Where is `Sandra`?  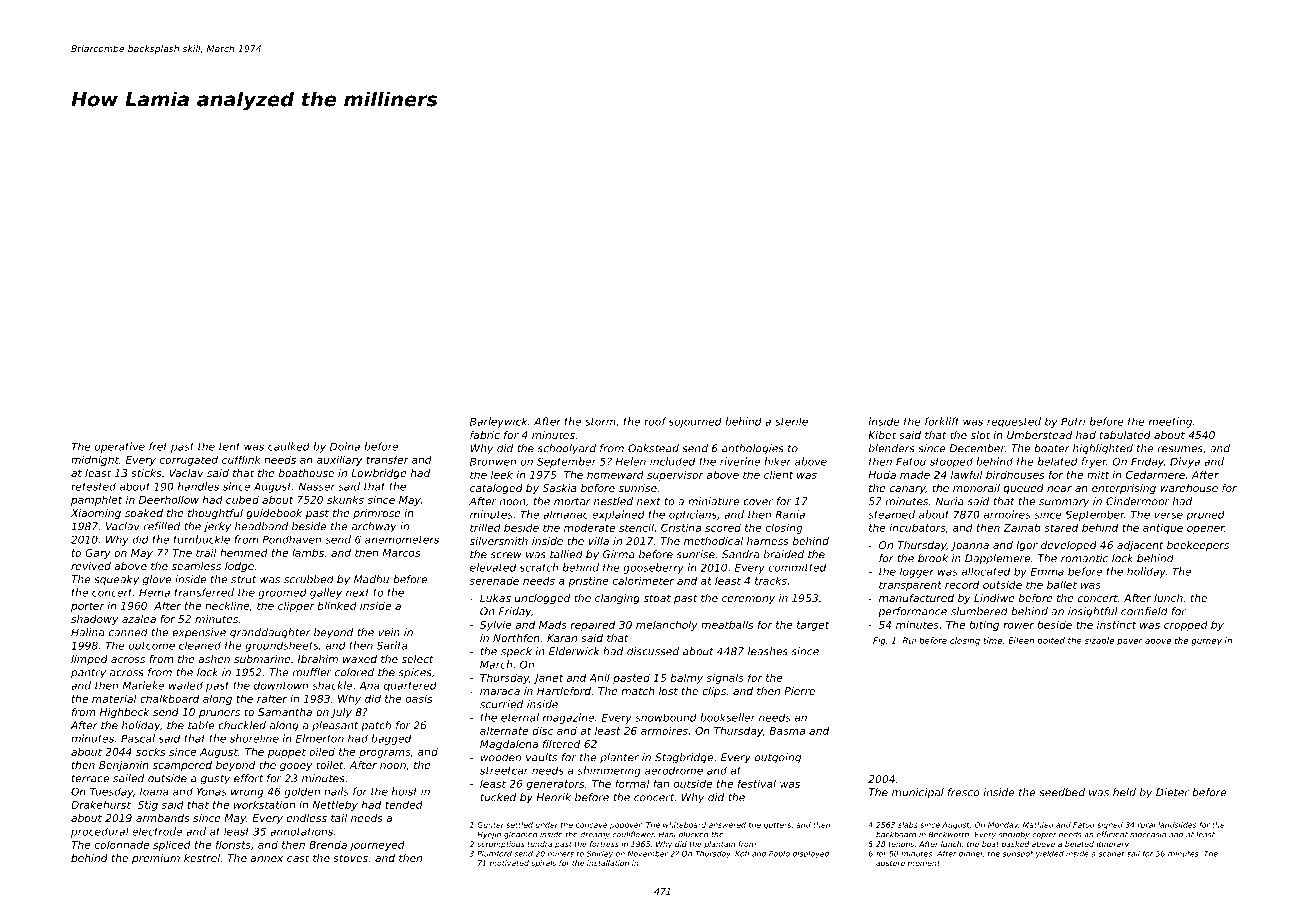 Sandra is located at coordinates (740, 554).
